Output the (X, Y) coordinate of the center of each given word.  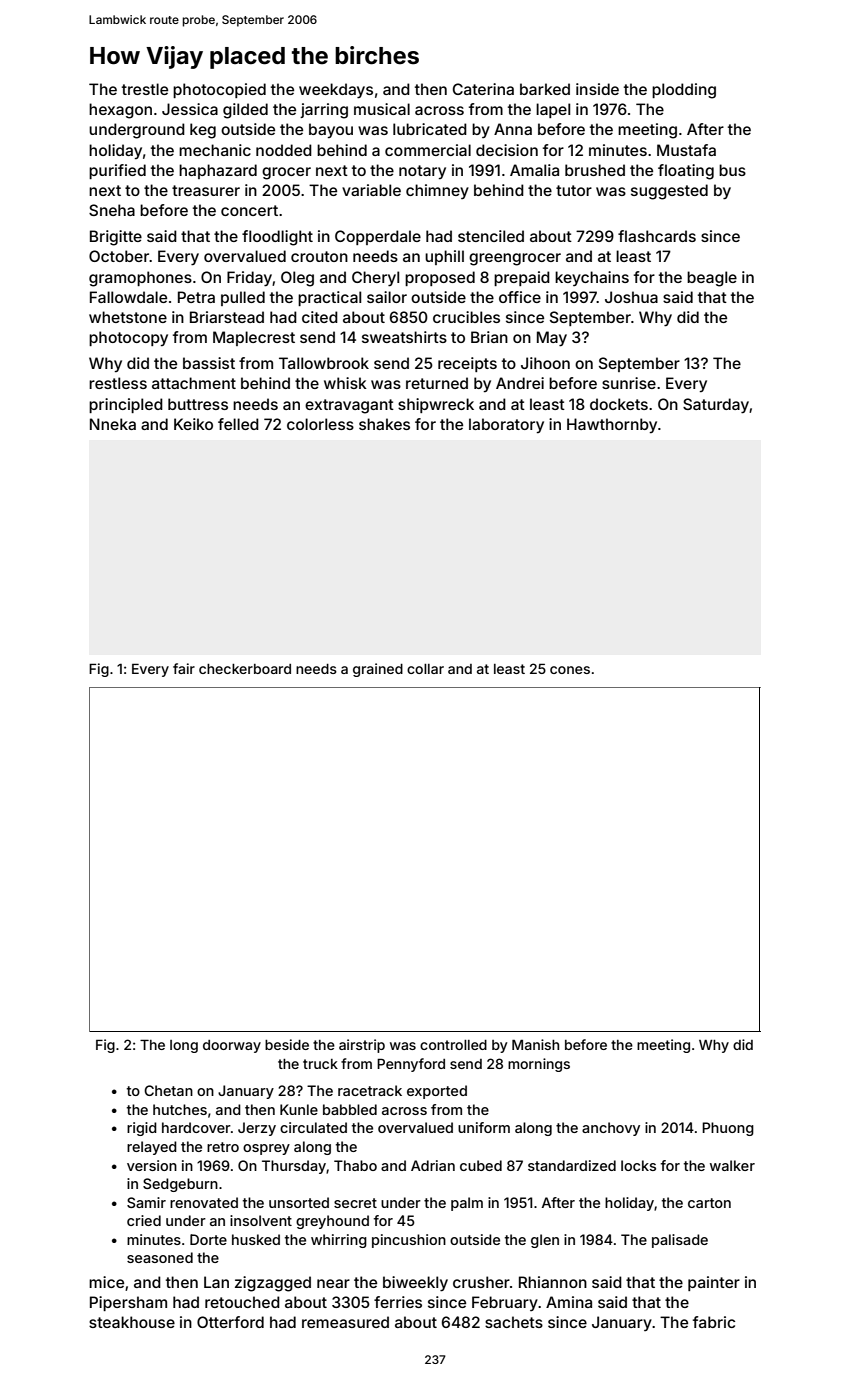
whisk (345, 383)
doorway (232, 1046)
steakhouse (132, 1322)
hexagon (120, 111)
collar (425, 669)
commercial (428, 150)
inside (597, 89)
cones (570, 670)
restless (118, 383)
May (552, 339)
